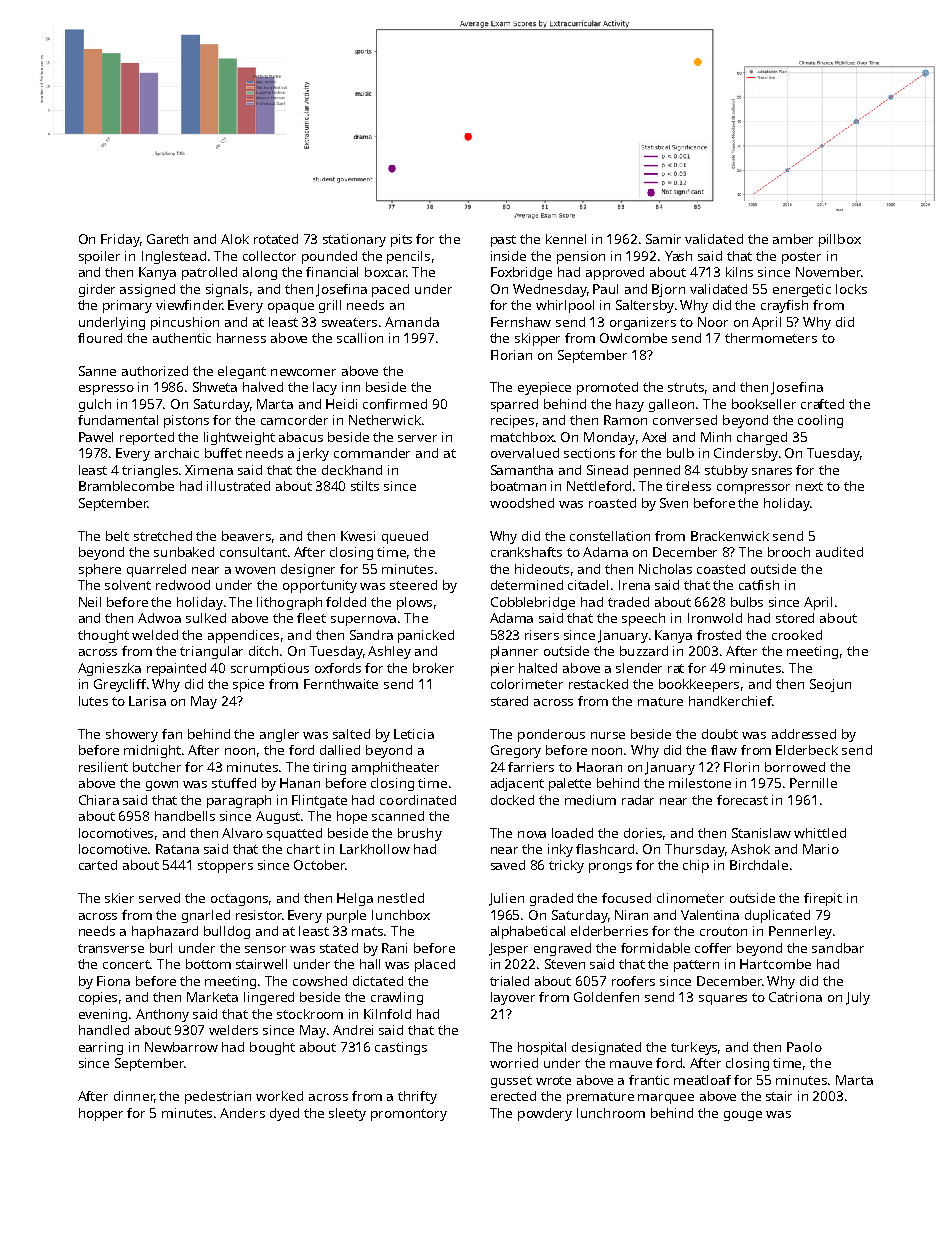 This screenshot has height=1233, width=952. I want to click on Niran, so click(631, 915).
